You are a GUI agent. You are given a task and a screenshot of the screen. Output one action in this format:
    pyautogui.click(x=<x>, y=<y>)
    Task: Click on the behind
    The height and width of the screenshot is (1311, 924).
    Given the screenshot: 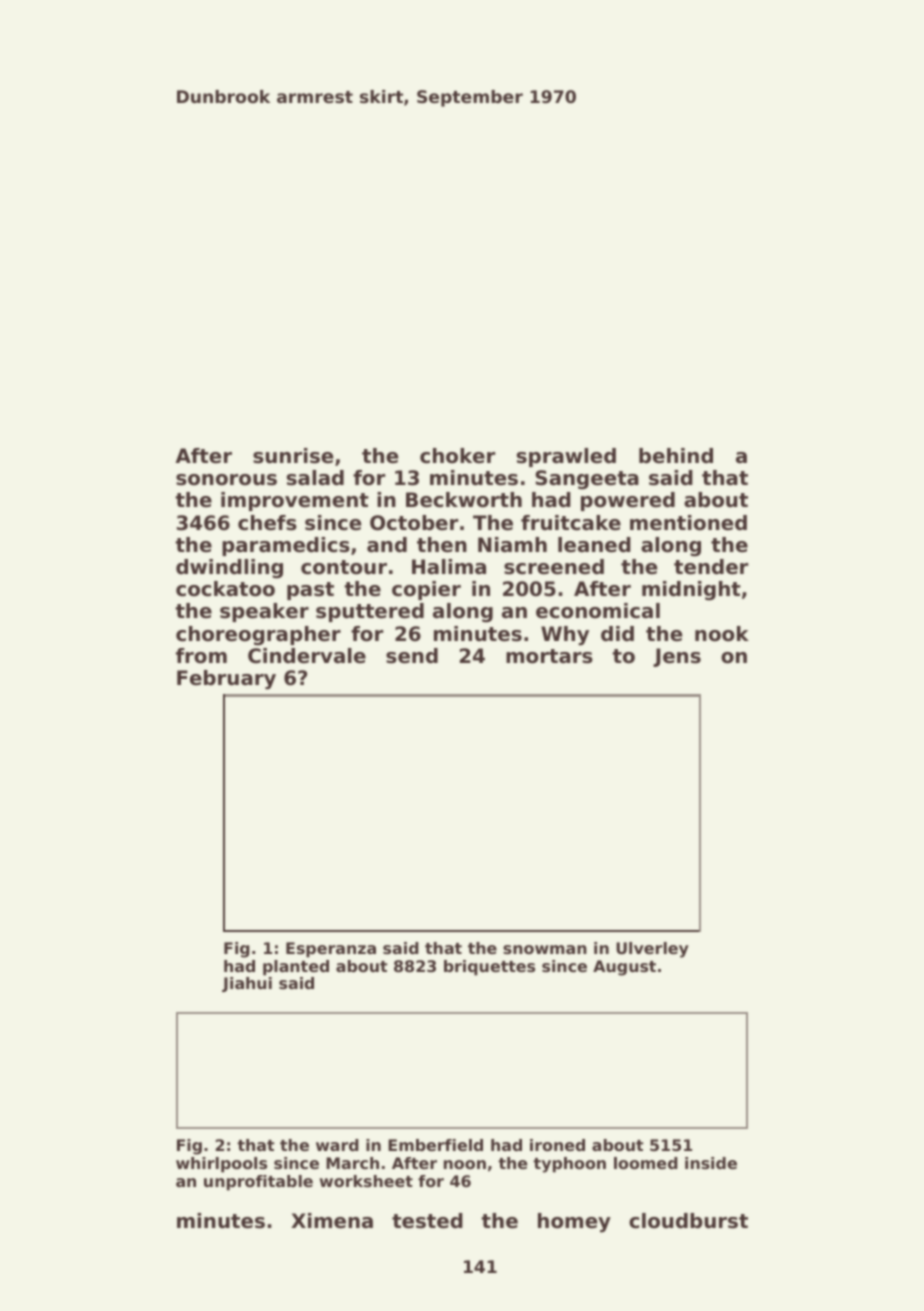 What is the action you would take?
    pyautogui.click(x=676, y=456)
